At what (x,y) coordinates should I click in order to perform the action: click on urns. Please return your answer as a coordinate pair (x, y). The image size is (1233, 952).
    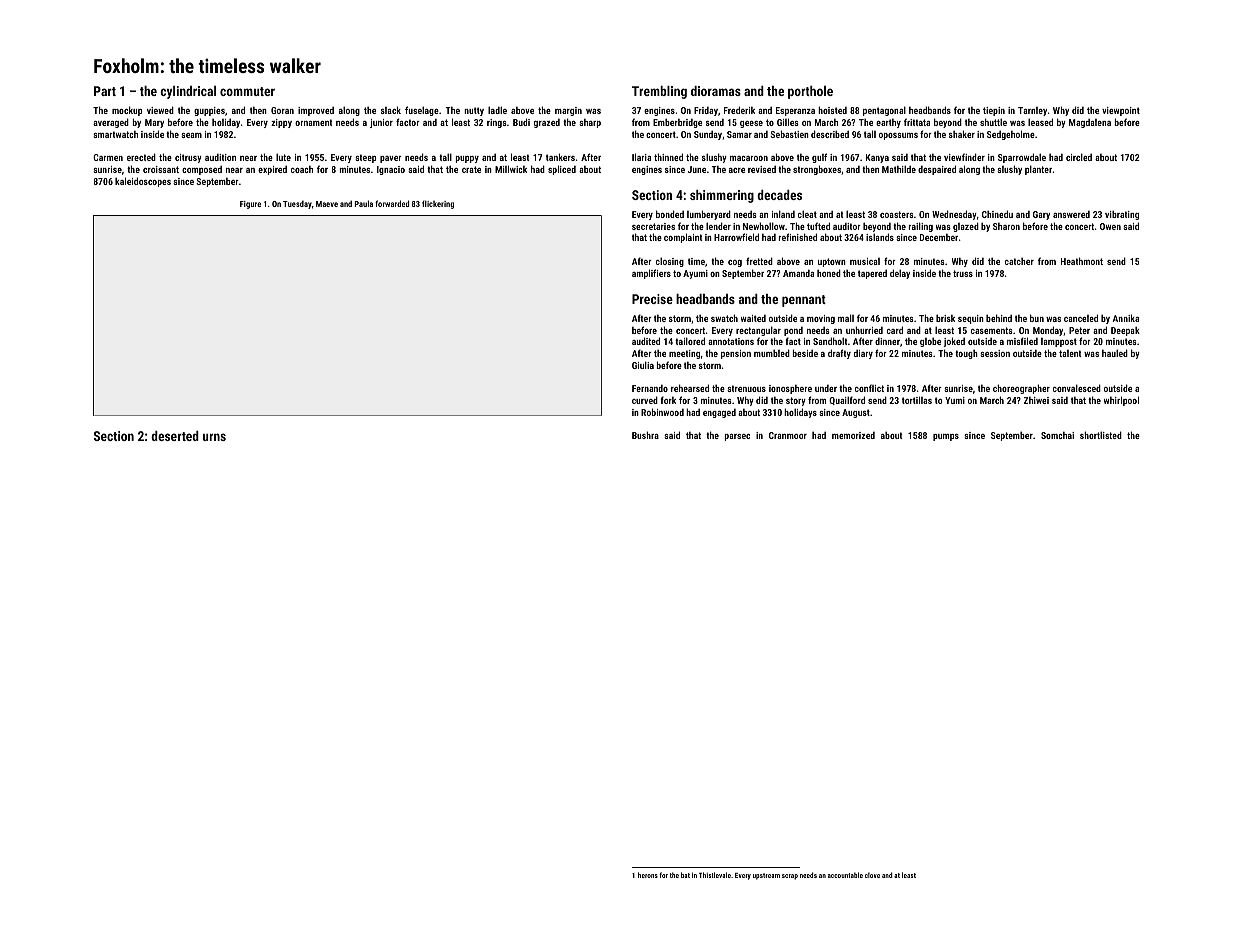
    Looking at the image, I should click on (214, 437).
